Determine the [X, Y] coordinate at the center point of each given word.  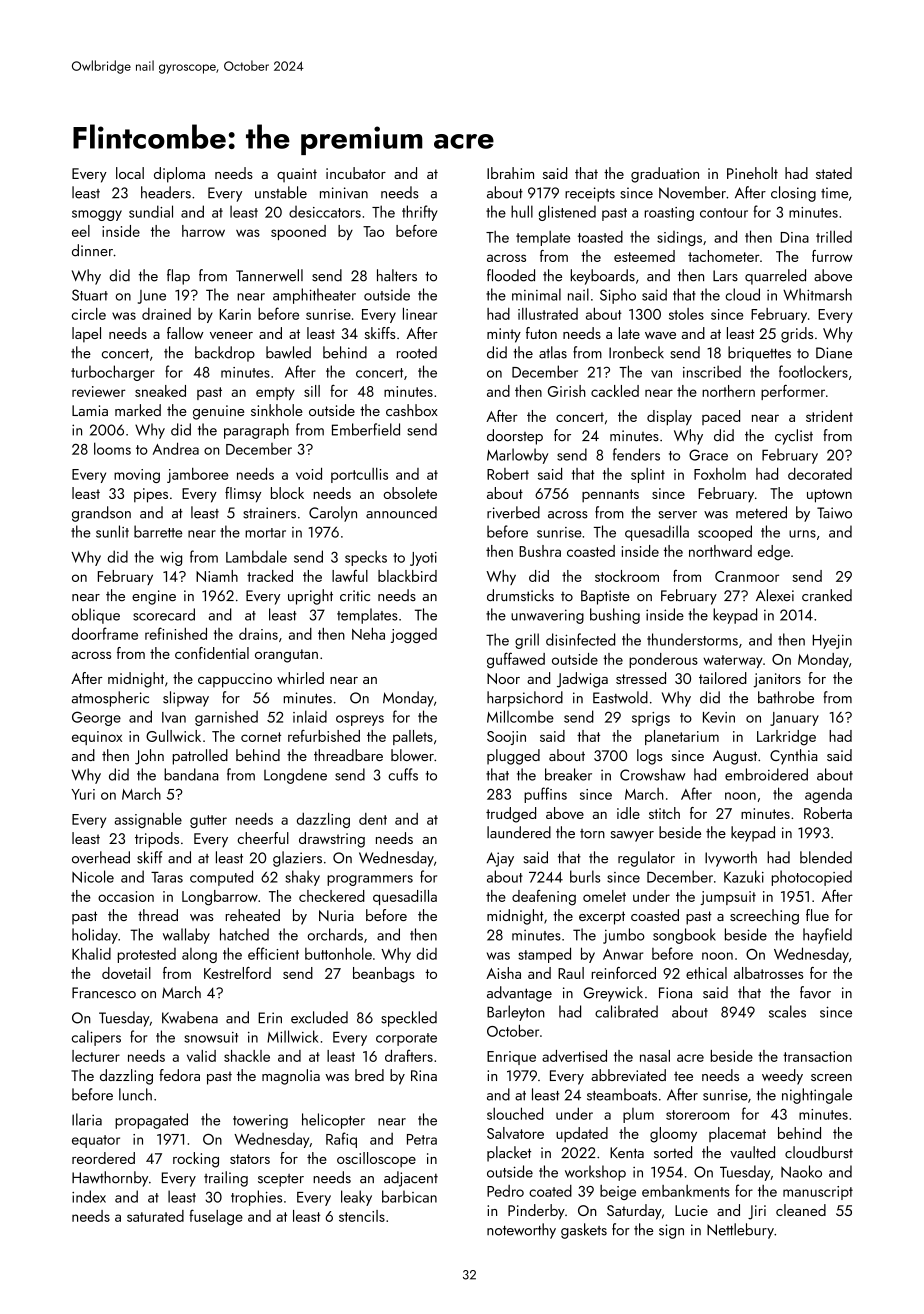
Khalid [91, 953]
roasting [669, 214]
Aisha [503, 973]
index [89, 1196]
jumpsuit [728, 898]
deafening [544, 898]
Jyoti [423, 559]
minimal [536, 294]
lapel [86, 335]
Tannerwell [269, 275]
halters [397, 275]
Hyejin [832, 641]
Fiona [675, 993]
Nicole [93, 876]
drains [258, 634]
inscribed [712, 371]
